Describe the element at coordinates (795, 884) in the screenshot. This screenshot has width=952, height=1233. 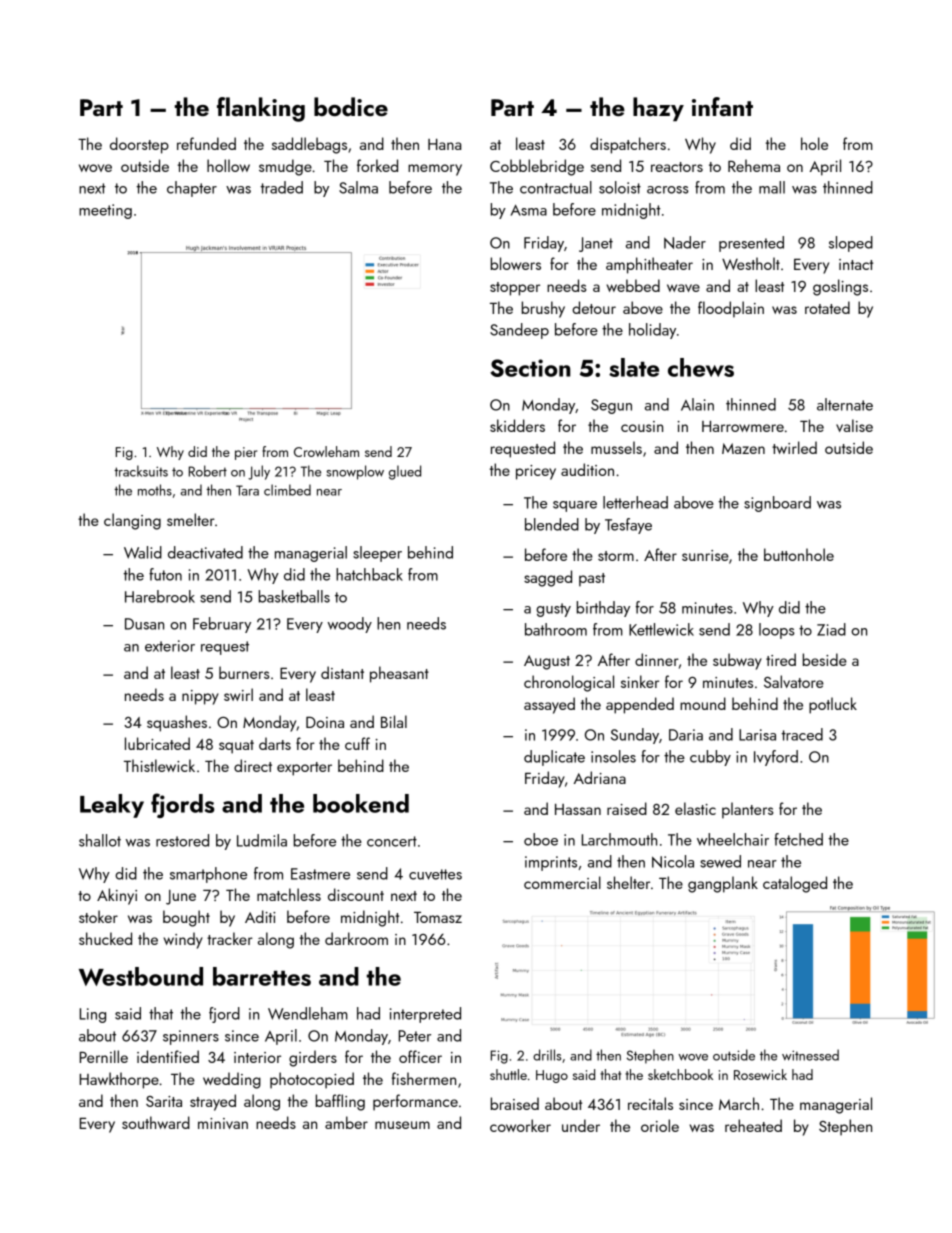
I see `cataloged` at that location.
